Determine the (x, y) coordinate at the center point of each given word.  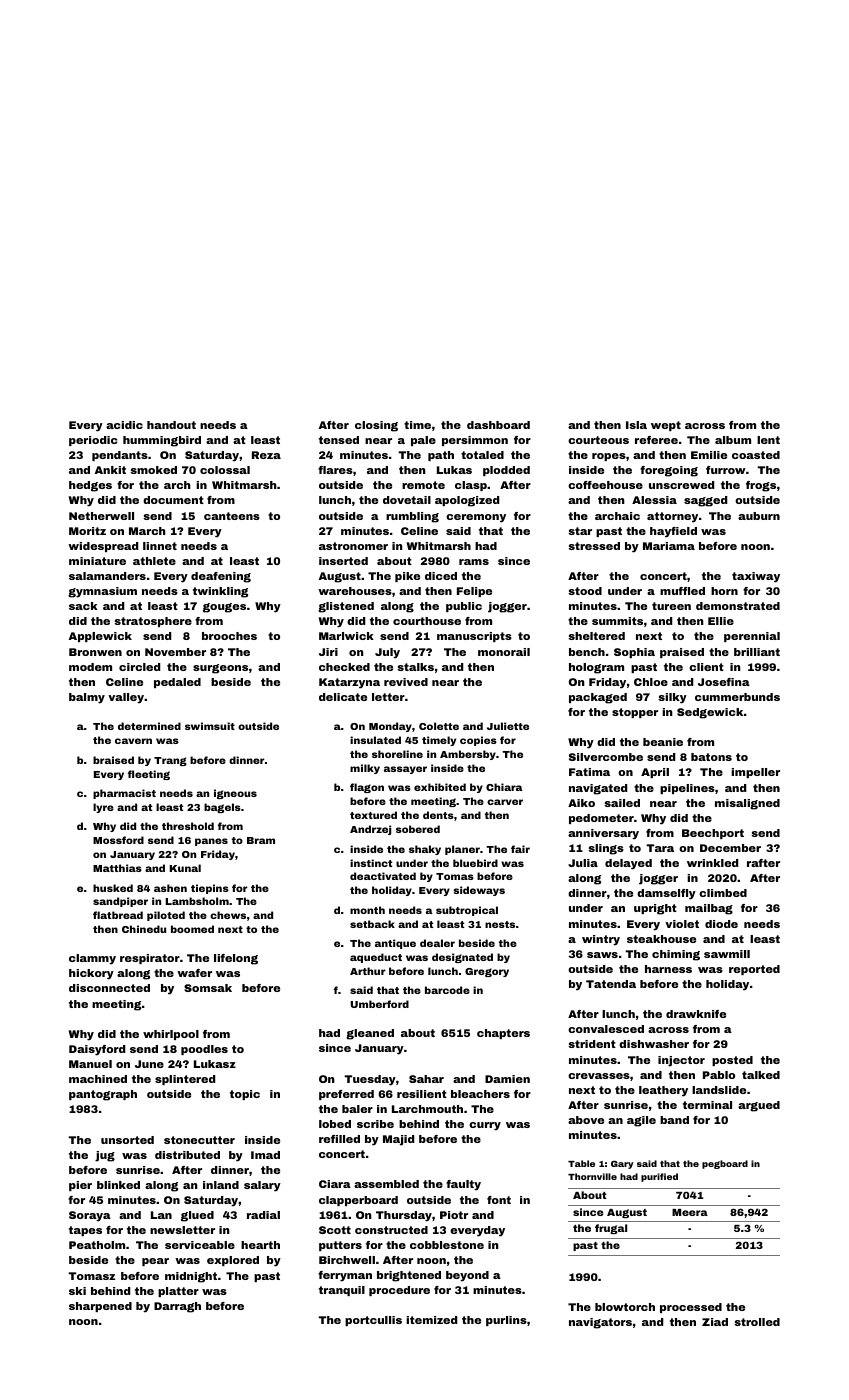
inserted (343, 561)
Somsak (208, 988)
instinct (371, 863)
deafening (221, 577)
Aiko (581, 803)
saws (602, 955)
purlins (506, 1321)
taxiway (756, 577)
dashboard (498, 425)
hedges (90, 486)
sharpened (100, 1307)
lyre (103, 808)
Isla (636, 425)
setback (372, 924)
